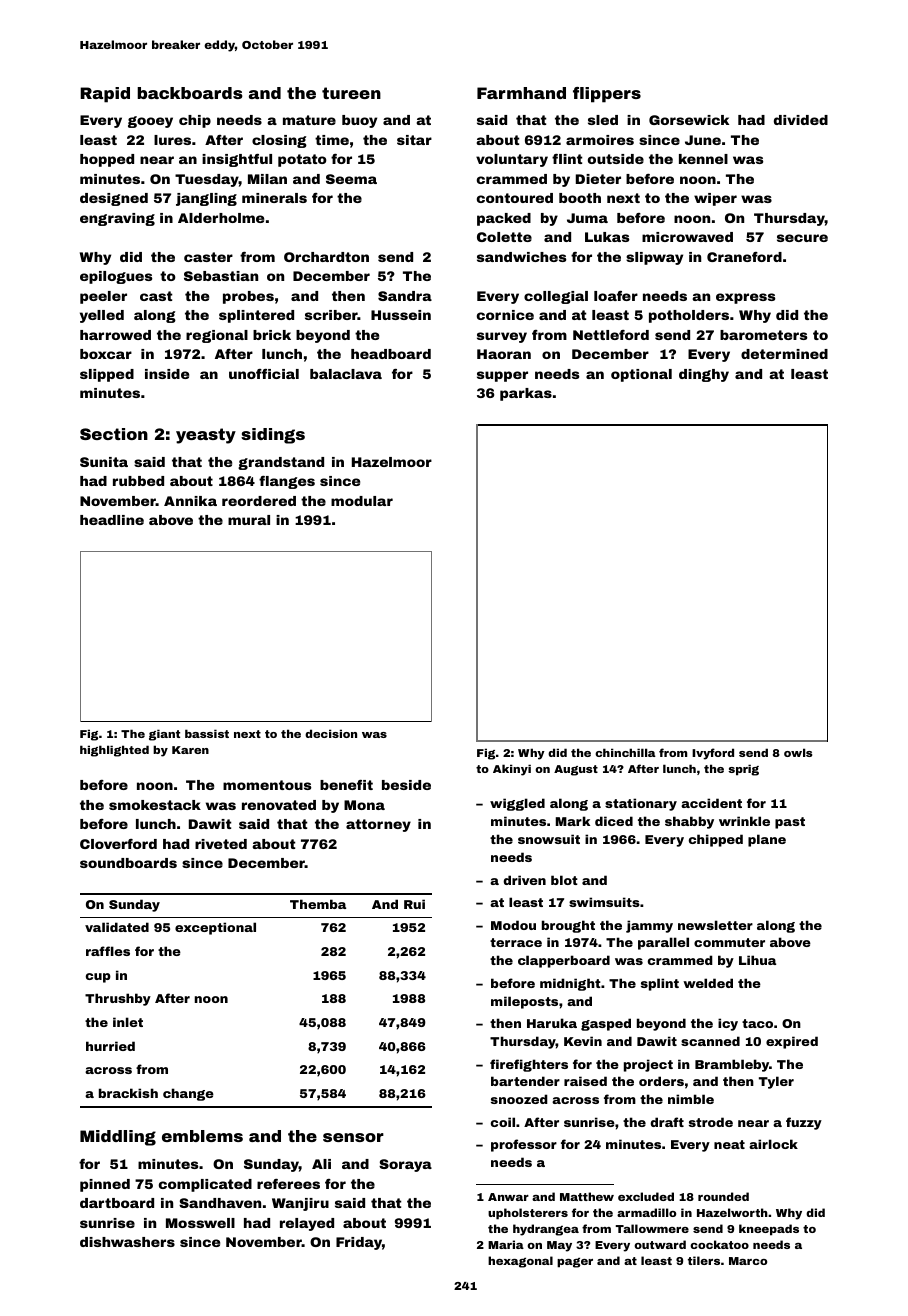 Image resolution: width=908 pixels, height=1316 pixels. Describe the element at coordinates (526, 394) in the document. I see `parkas` at that location.
